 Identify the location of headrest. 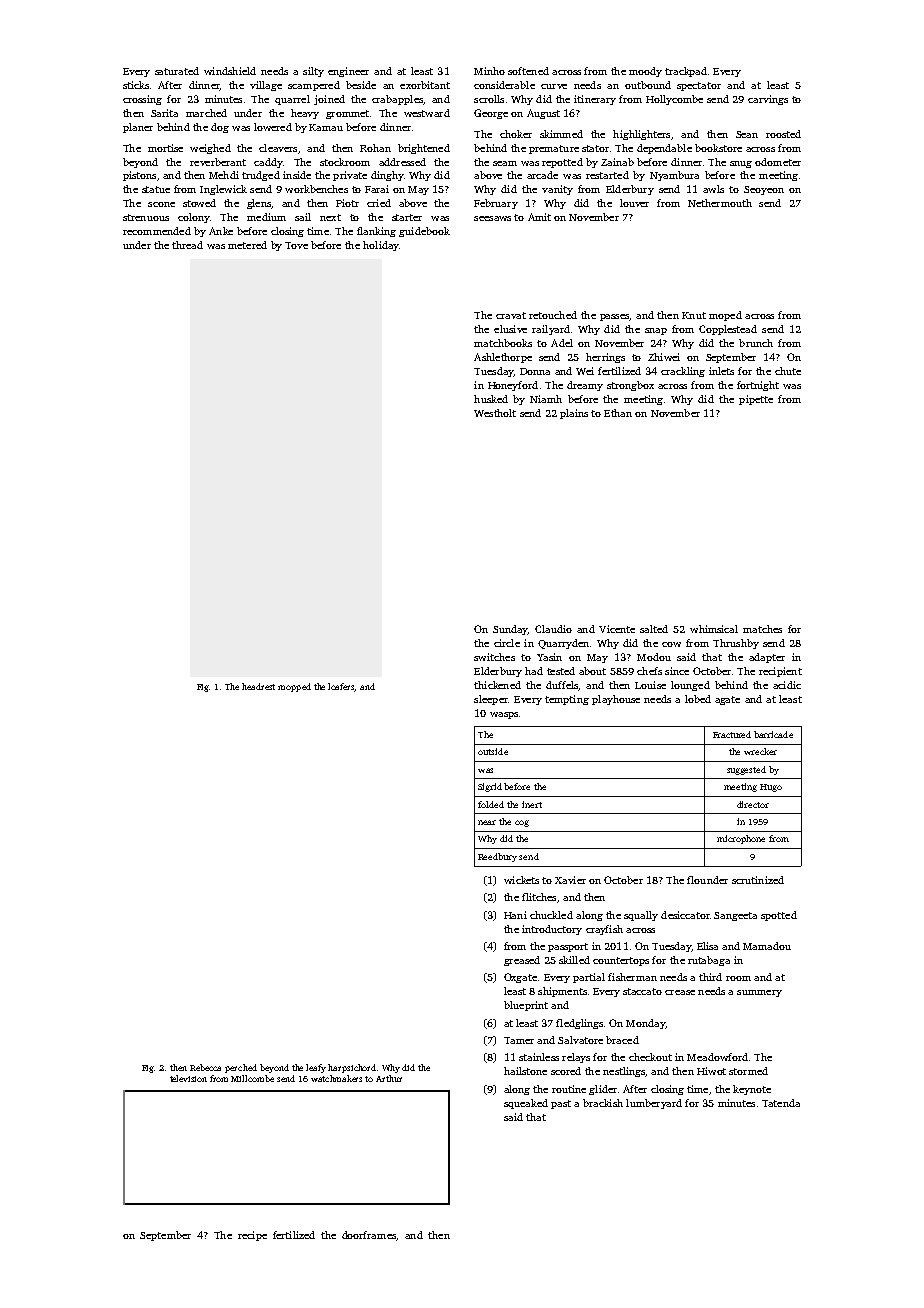
(258, 686).
